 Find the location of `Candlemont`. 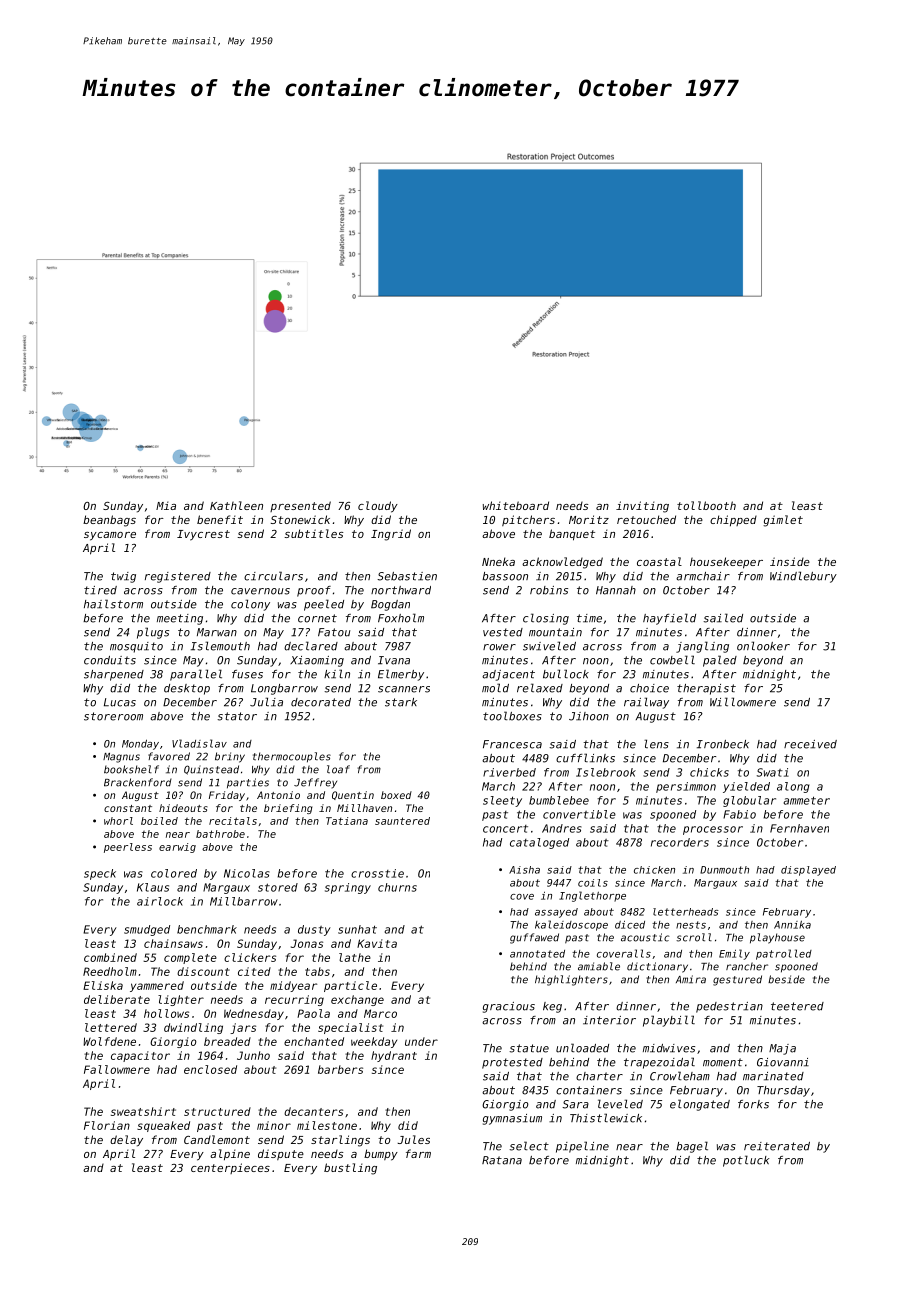

Candlemont is located at coordinates (217, 1139).
